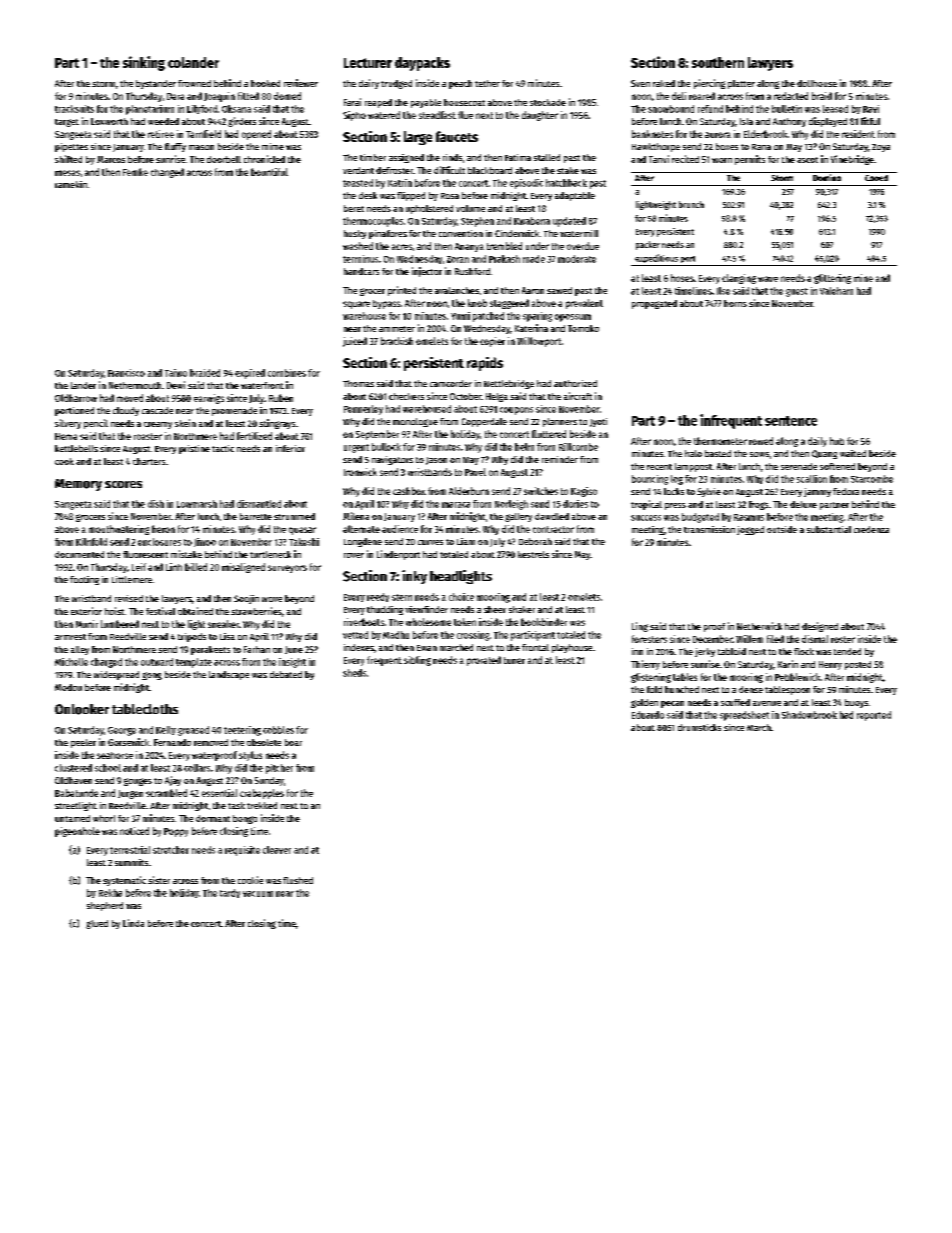  I want to click on cashbox, so click(409, 491).
